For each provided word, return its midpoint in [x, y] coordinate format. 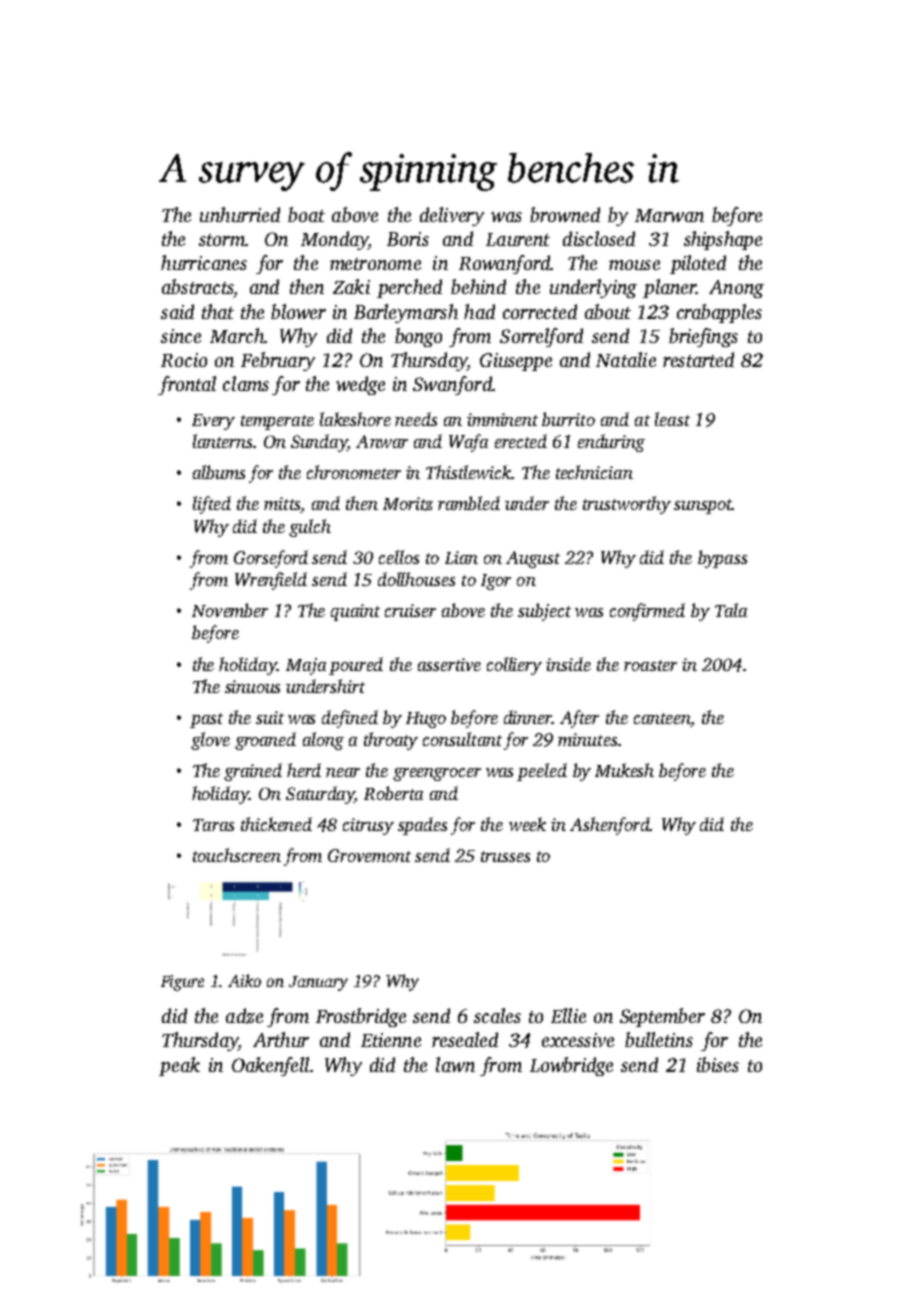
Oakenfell [270, 1066]
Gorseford [271, 559]
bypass [722, 559]
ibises [718, 1064]
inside [568, 664]
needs [416, 419]
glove [210, 741]
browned [565, 214]
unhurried [240, 214]
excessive [578, 1040]
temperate [277, 422]
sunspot [703, 506]
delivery [452, 216]
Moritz [408, 504]
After [579, 719]
